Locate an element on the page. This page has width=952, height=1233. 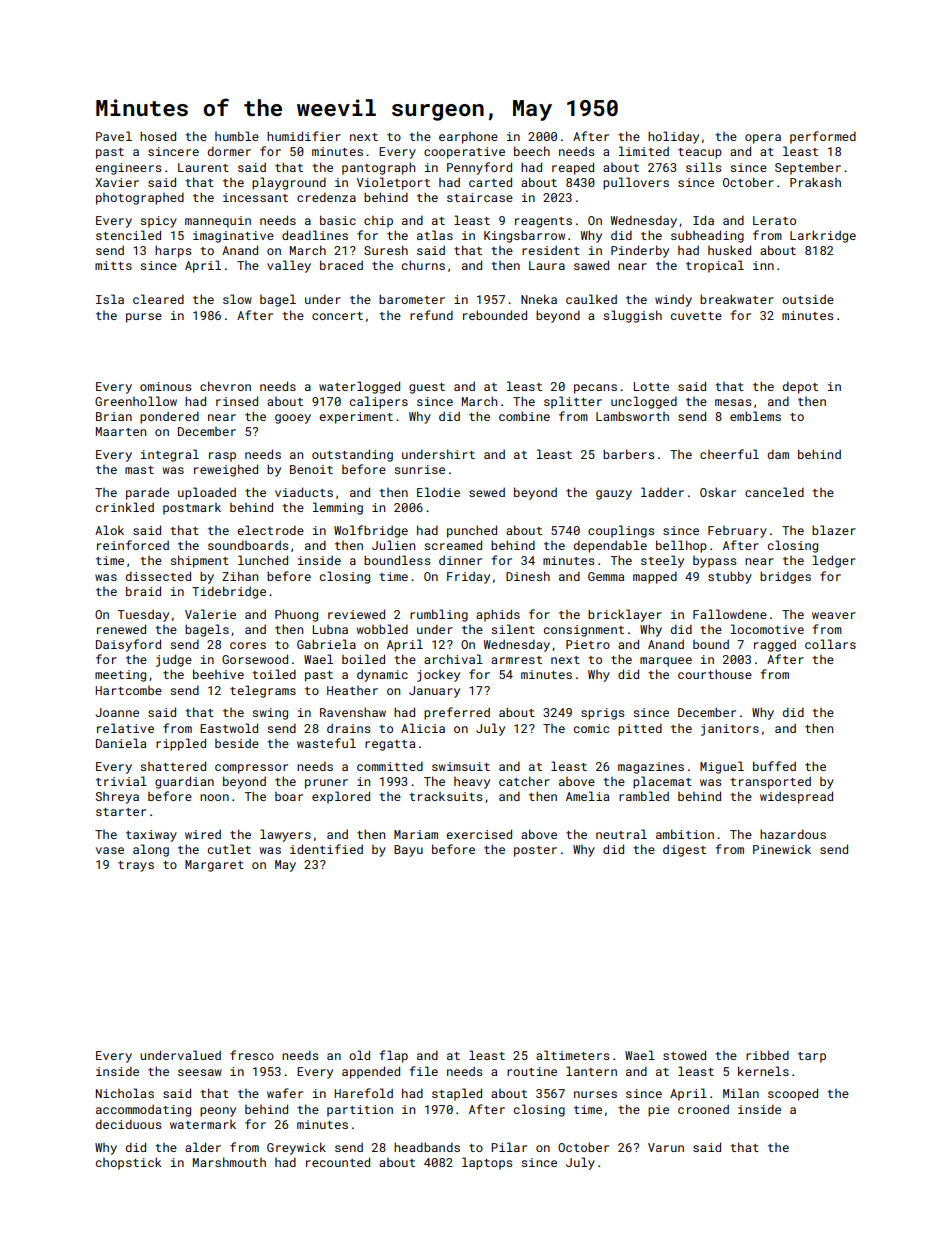
Margaret is located at coordinates (214, 866).
